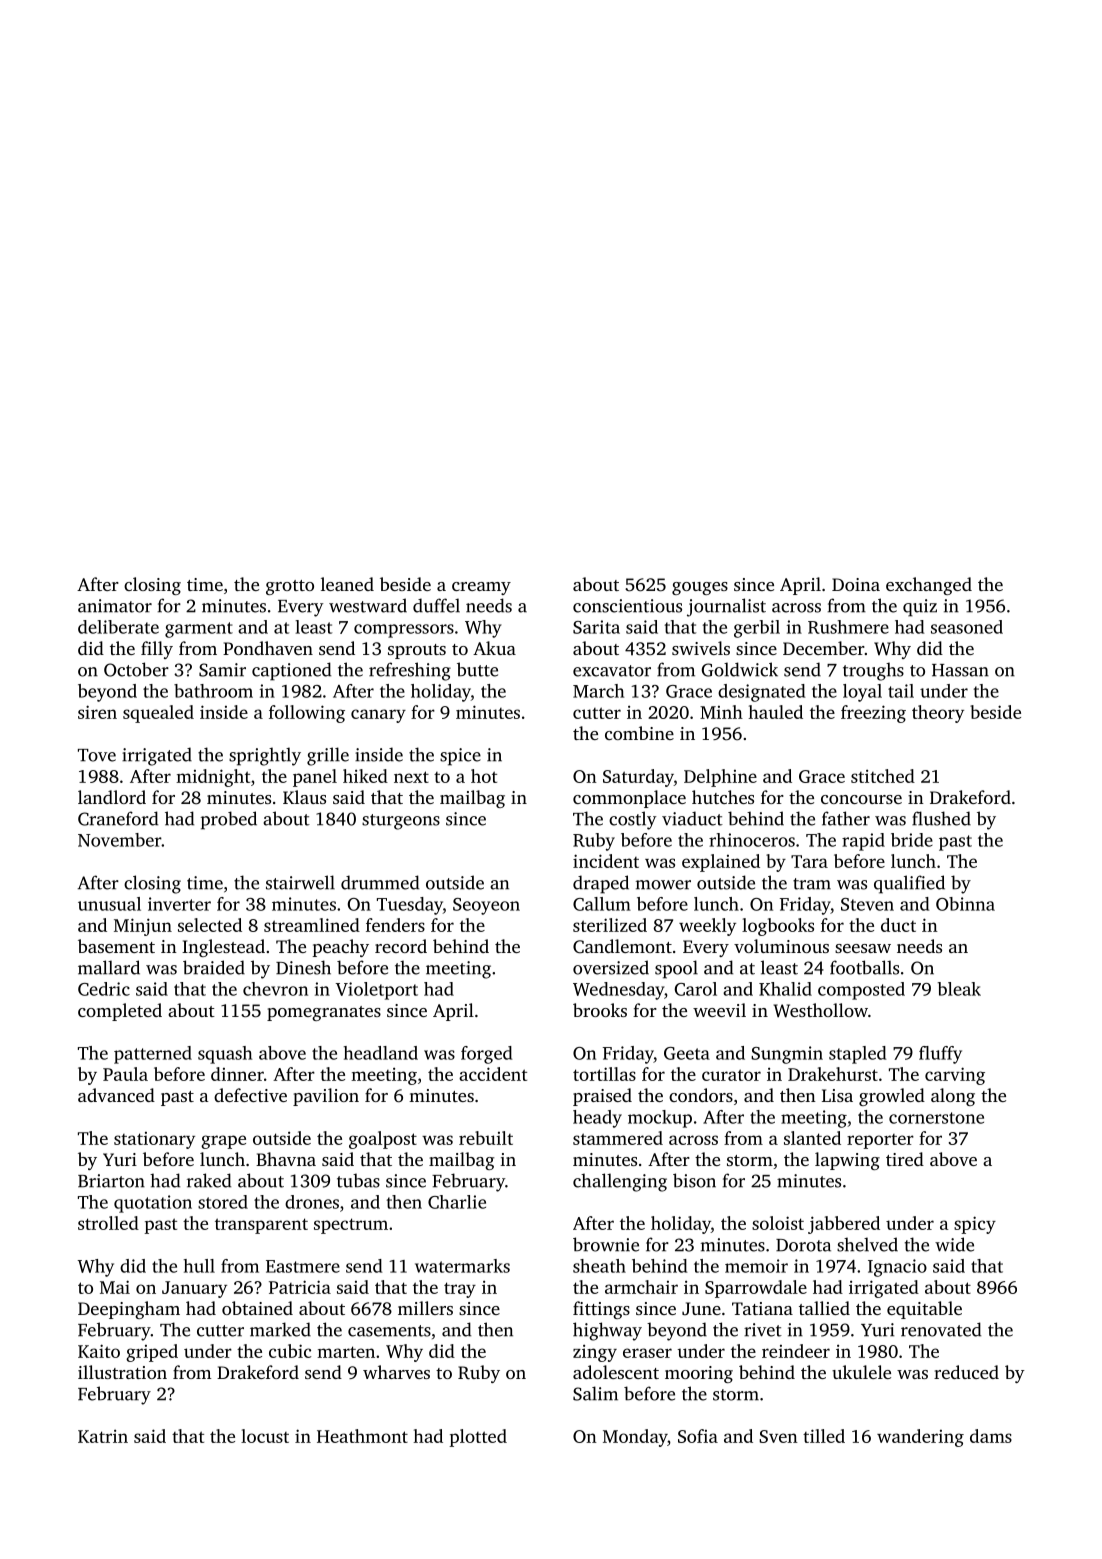 This document has width=1102, height=1559. I want to click on Geeta, so click(687, 1053).
